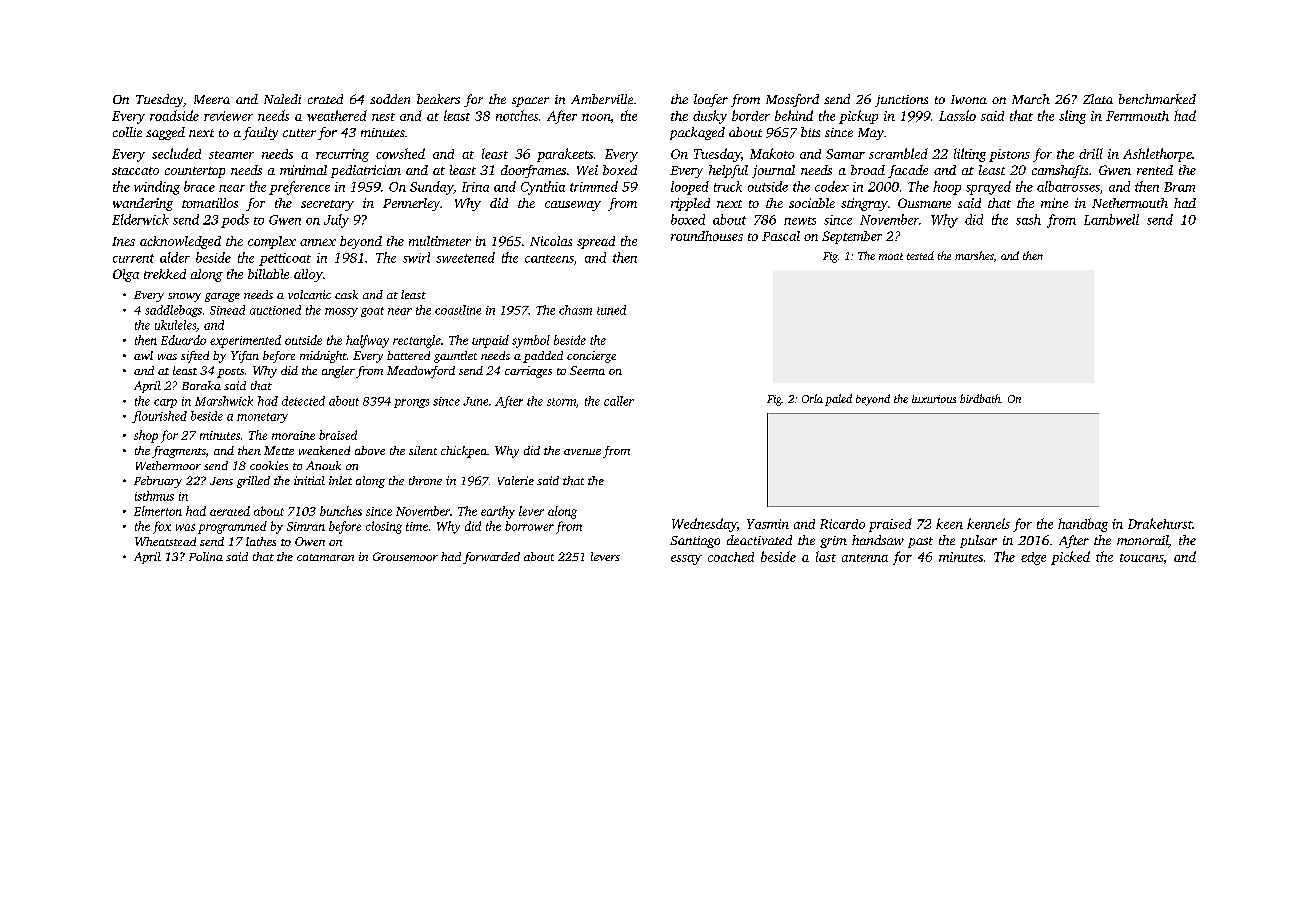 This screenshot has height=924, width=1308. I want to click on facade, so click(908, 171).
